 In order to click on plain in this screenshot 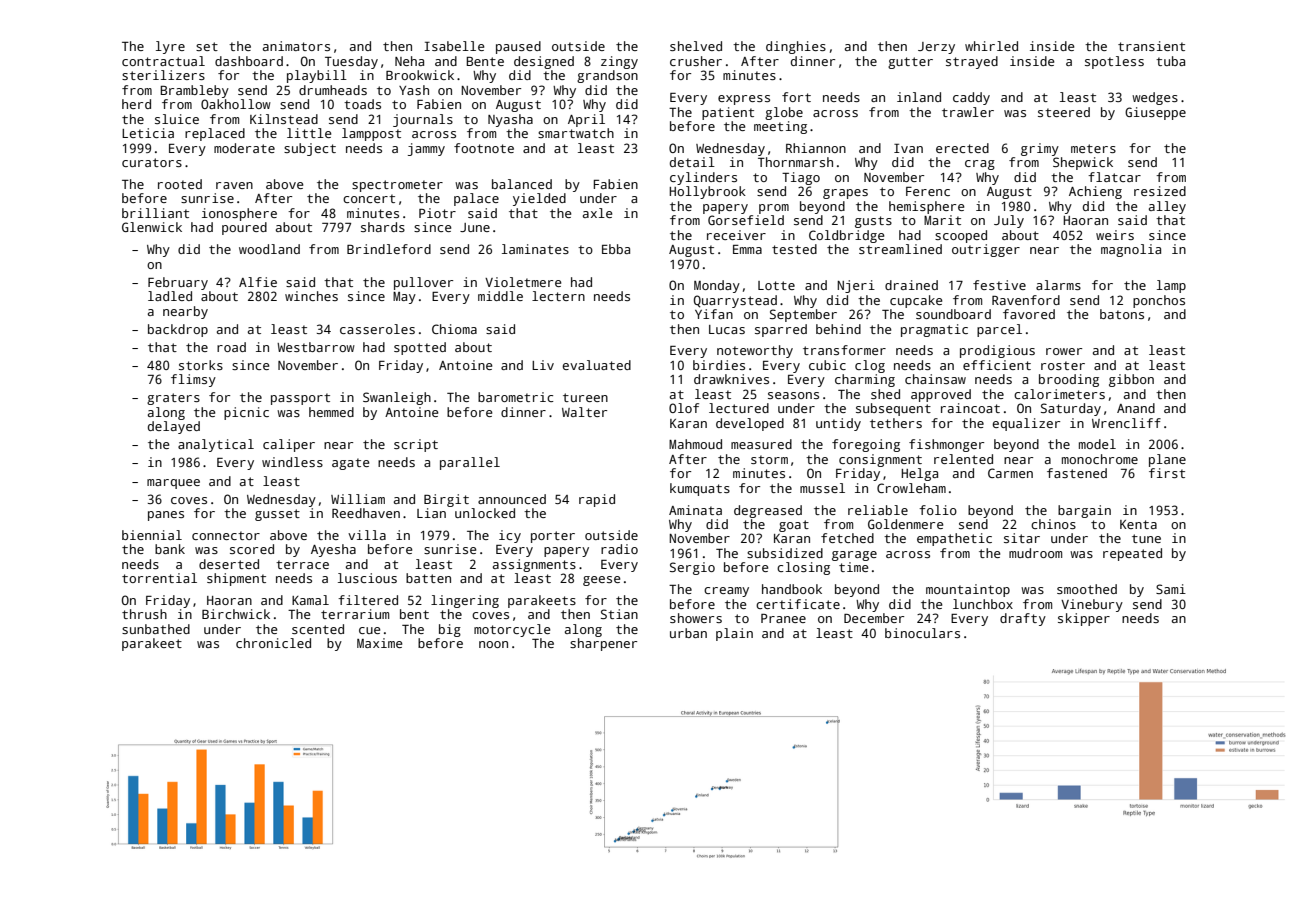, I will do `click(734, 634)`.
